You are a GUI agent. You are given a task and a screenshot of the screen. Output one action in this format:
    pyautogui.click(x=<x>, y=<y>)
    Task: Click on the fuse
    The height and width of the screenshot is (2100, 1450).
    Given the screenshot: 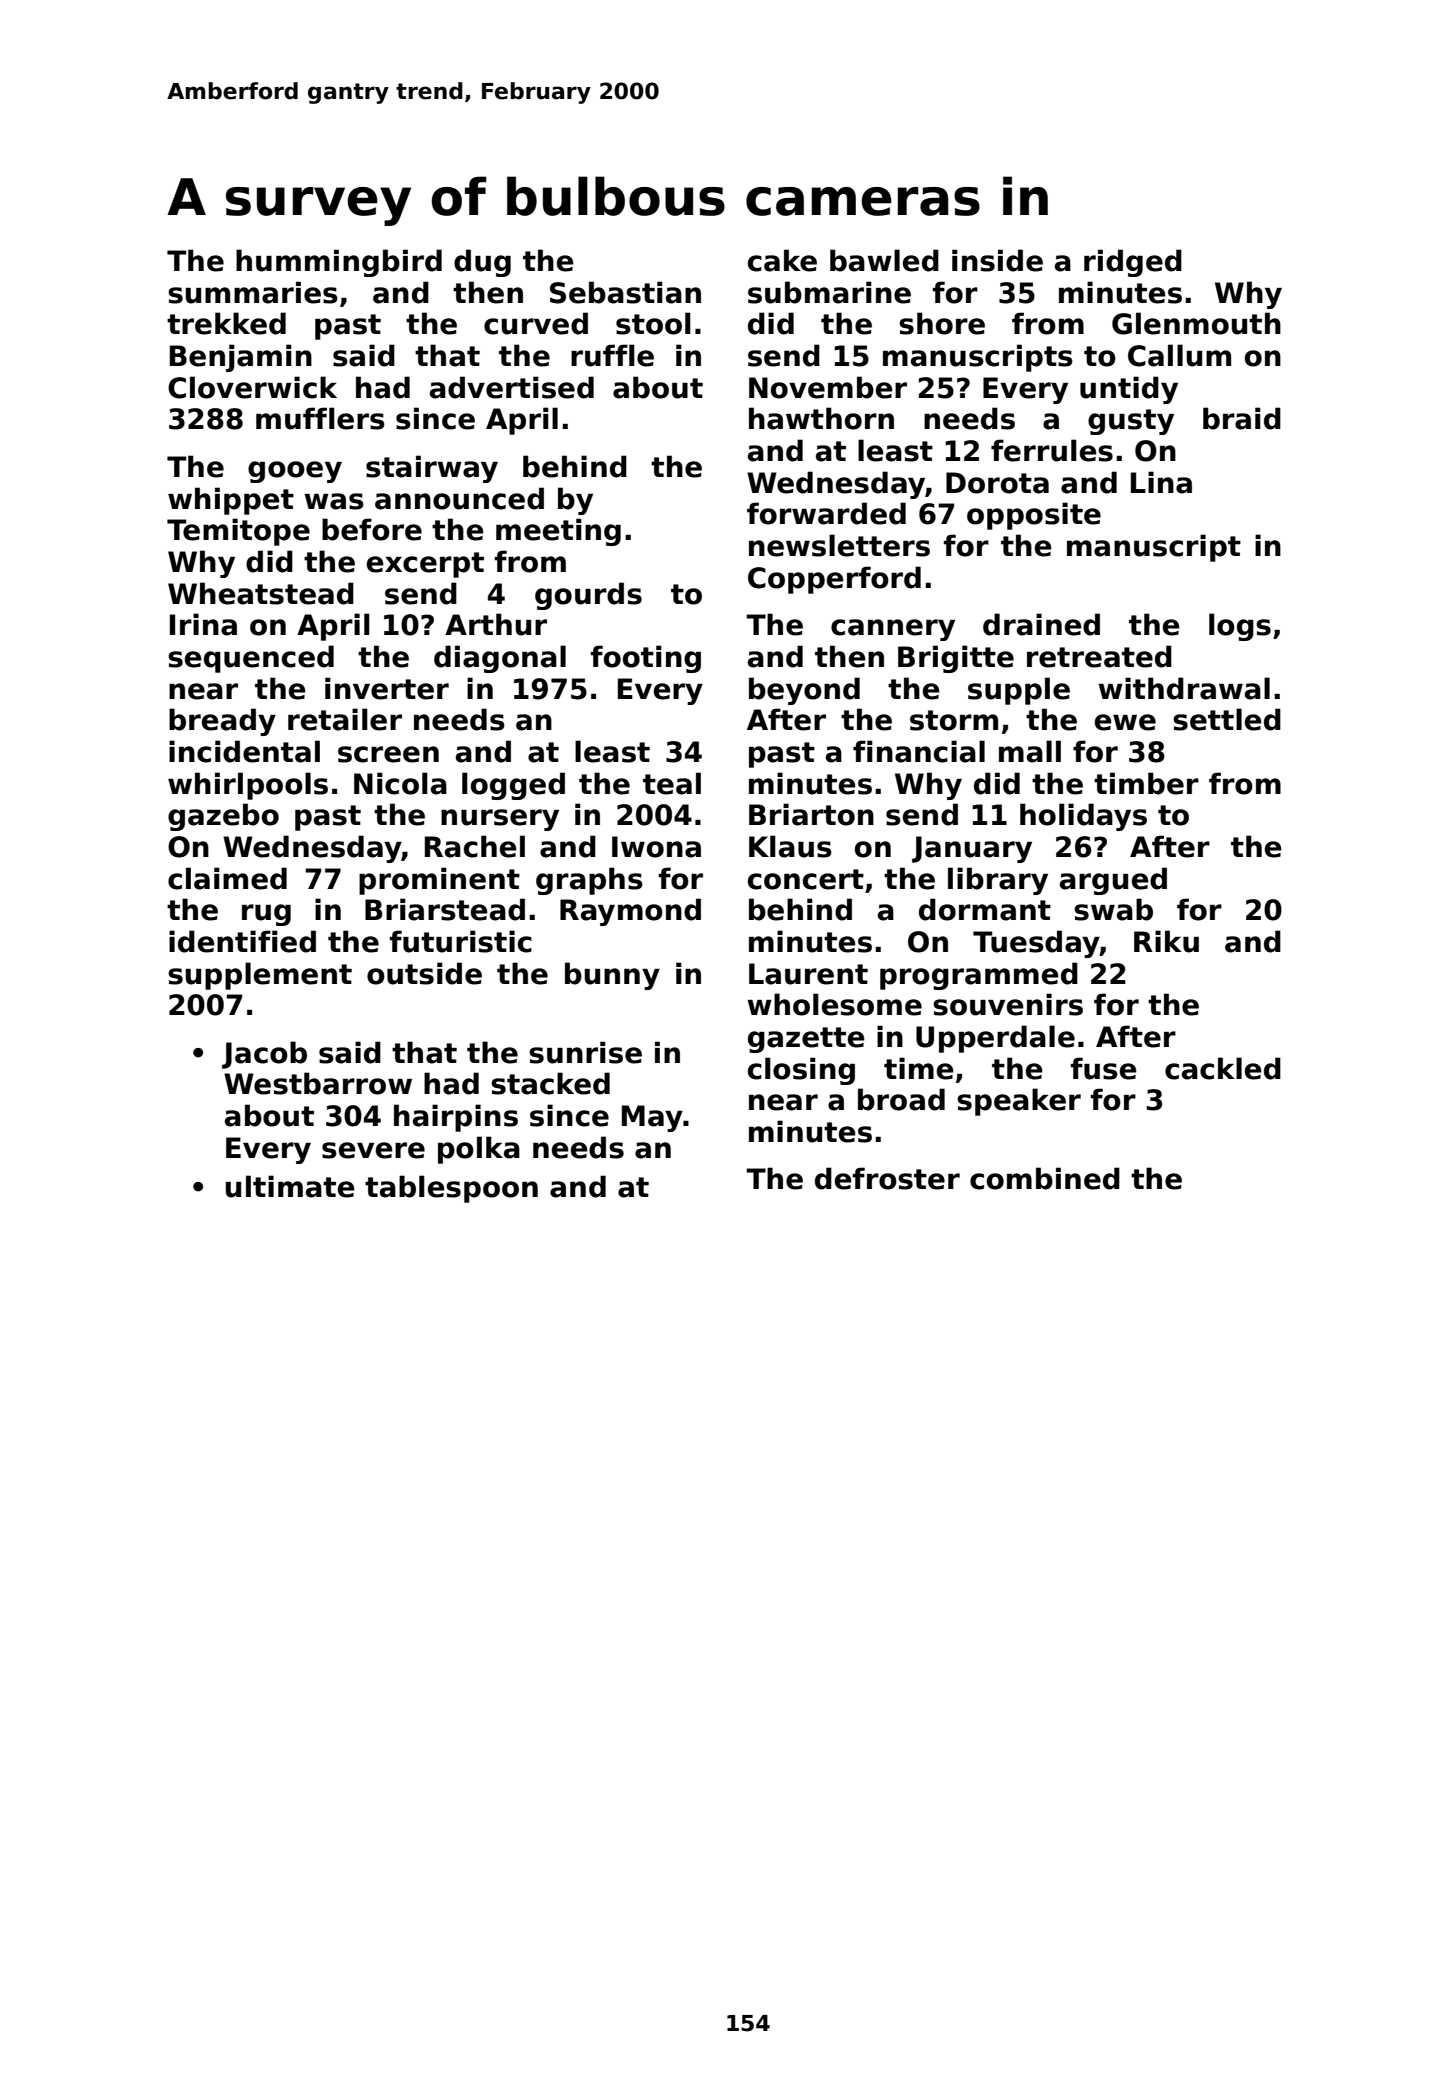 What is the action you would take?
    pyautogui.click(x=1104, y=1068)
